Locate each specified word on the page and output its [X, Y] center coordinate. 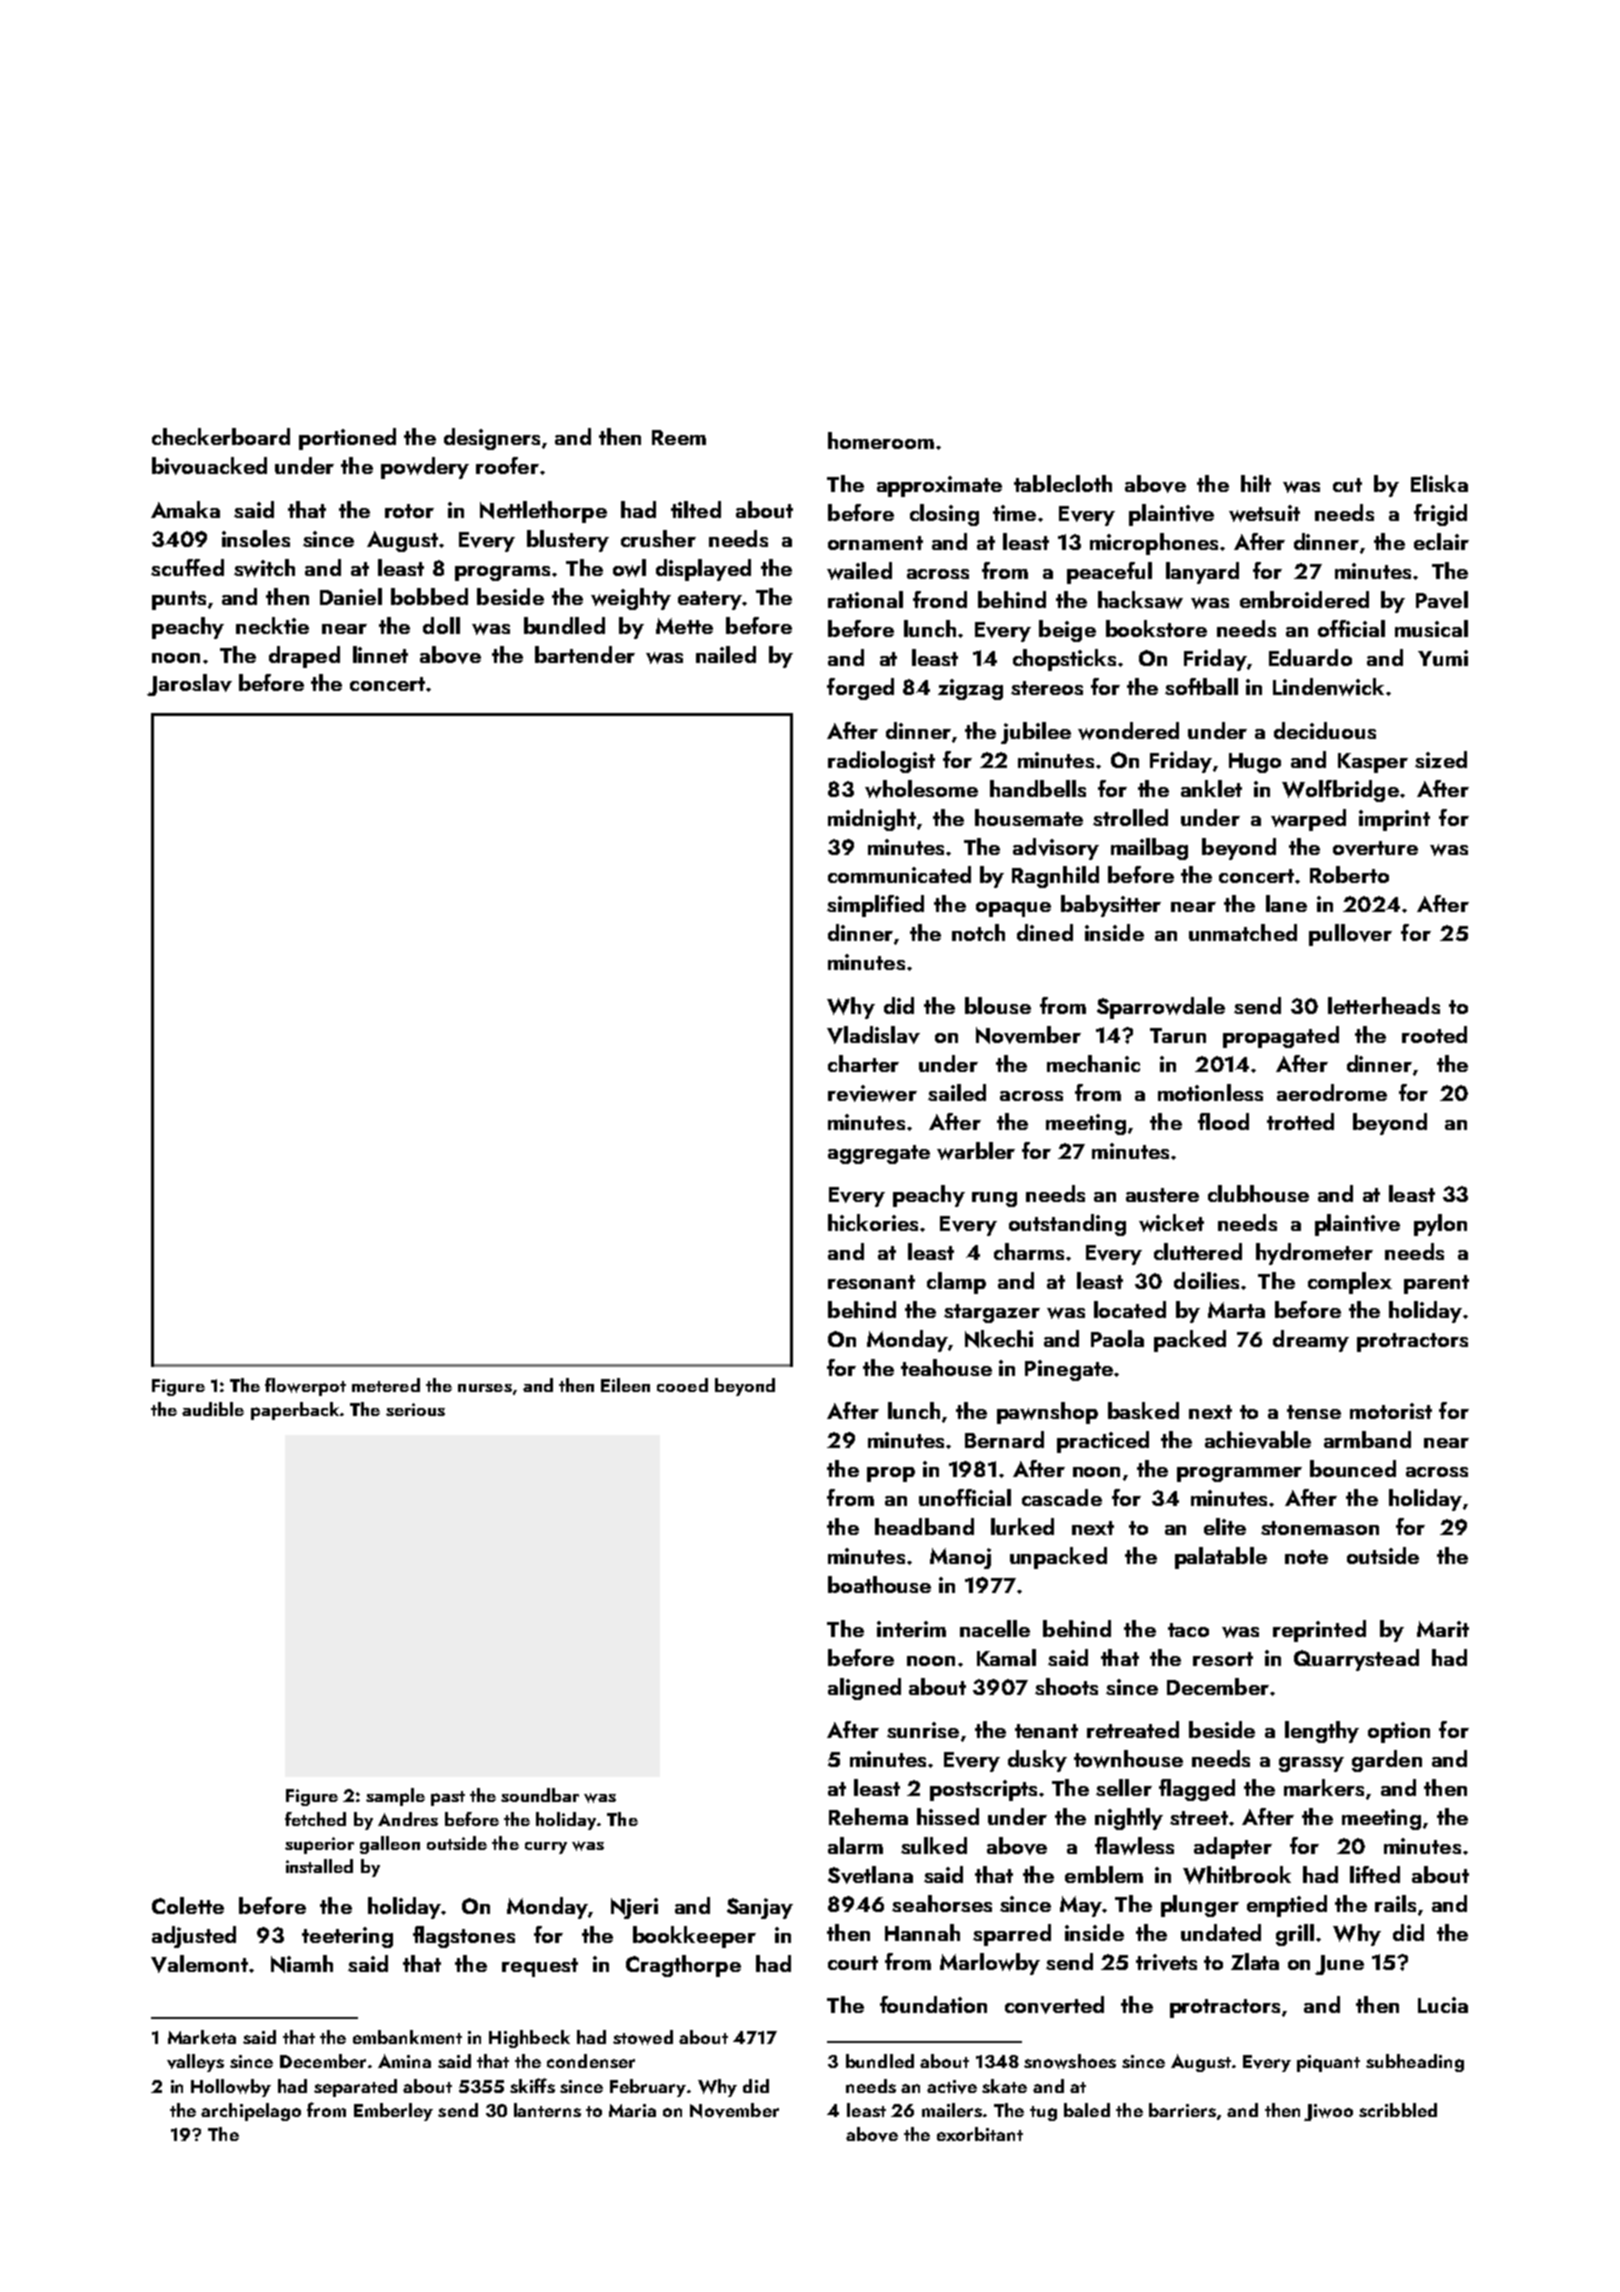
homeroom [881, 440]
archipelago [251, 2112]
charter [863, 1063]
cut [1347, 485]
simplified [875, 906]
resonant [871, 1282]
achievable [1258, 1440]
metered [386, 1385]
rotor [409, 511]
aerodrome [1332, 1092]
